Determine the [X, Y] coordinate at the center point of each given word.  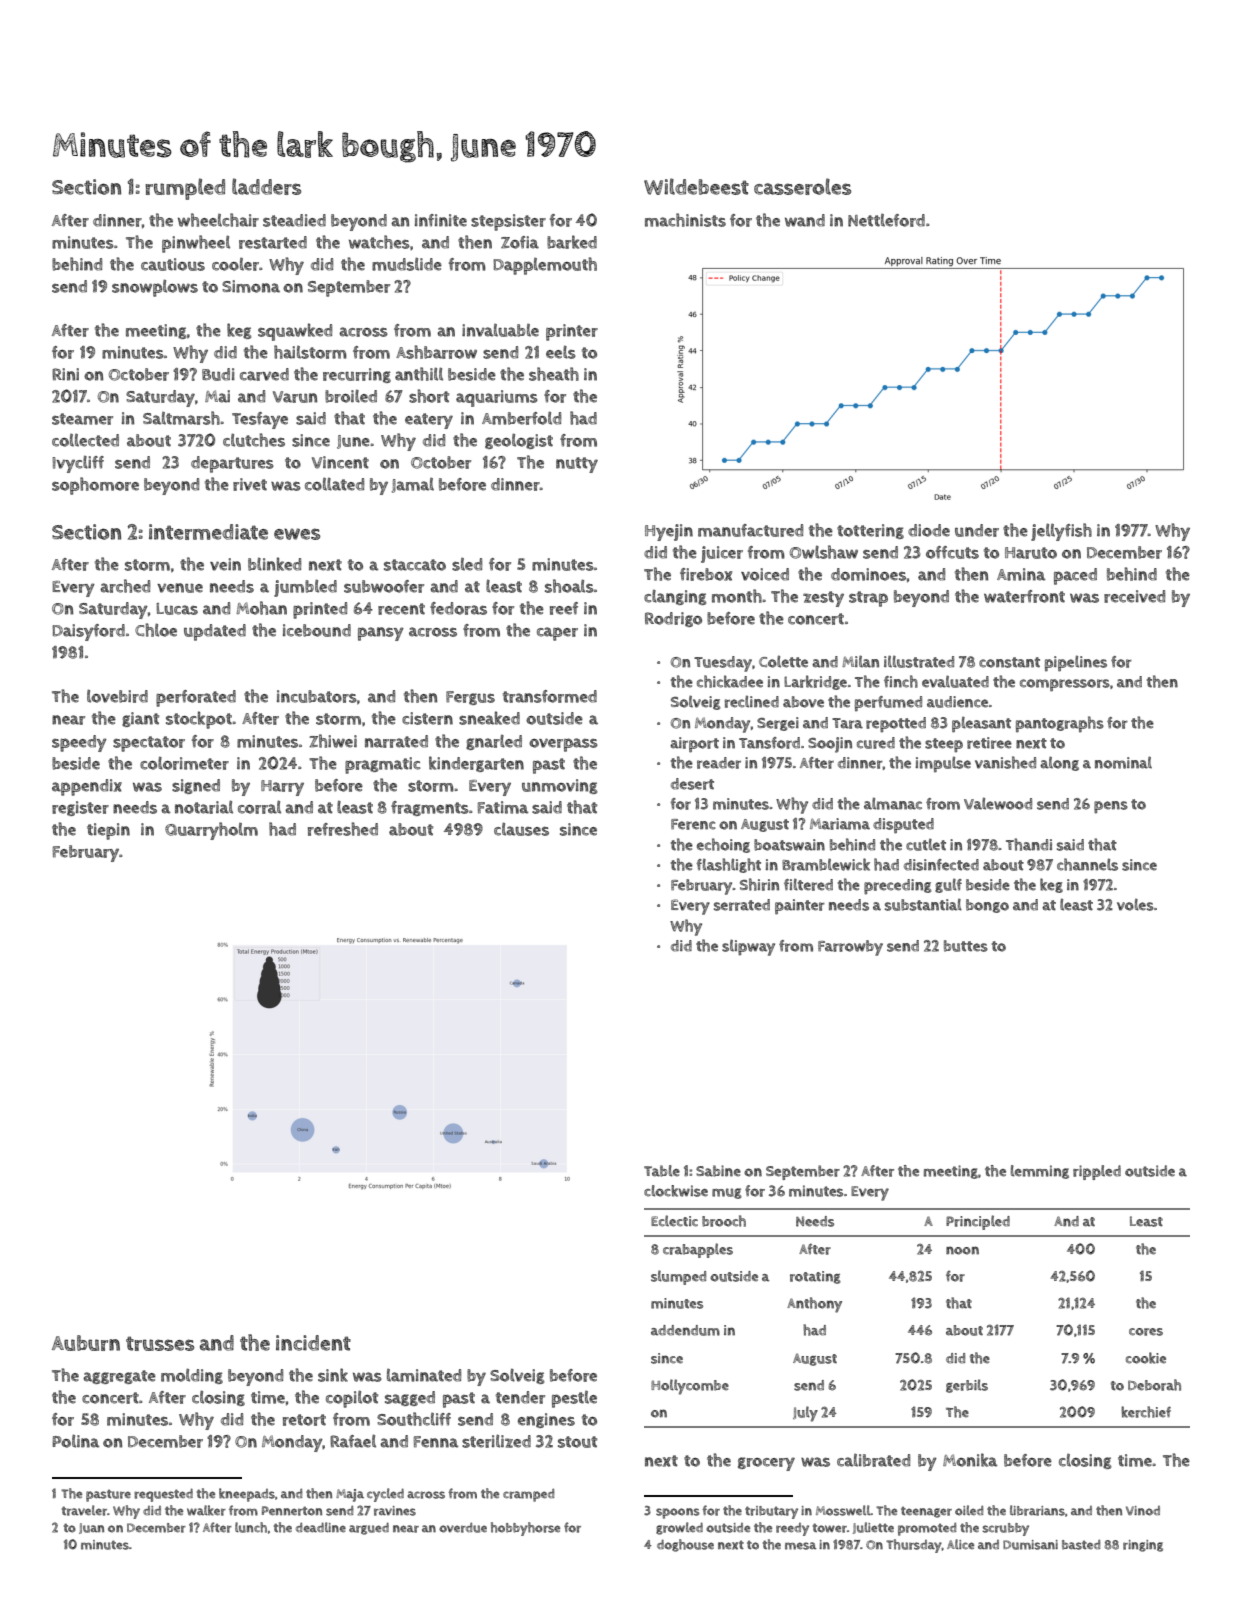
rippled [1097, 1172]
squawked [295, 332]
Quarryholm [211, 831]
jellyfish [1061, 532]
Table [662, 1171]
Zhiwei [333, 741]
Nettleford [886, 220]
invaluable [500, 330]
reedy [792, 1529]
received [1134, 596]
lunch [251, 1527]
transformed [550, 696]
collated [334, 484]
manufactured [750, 530]
